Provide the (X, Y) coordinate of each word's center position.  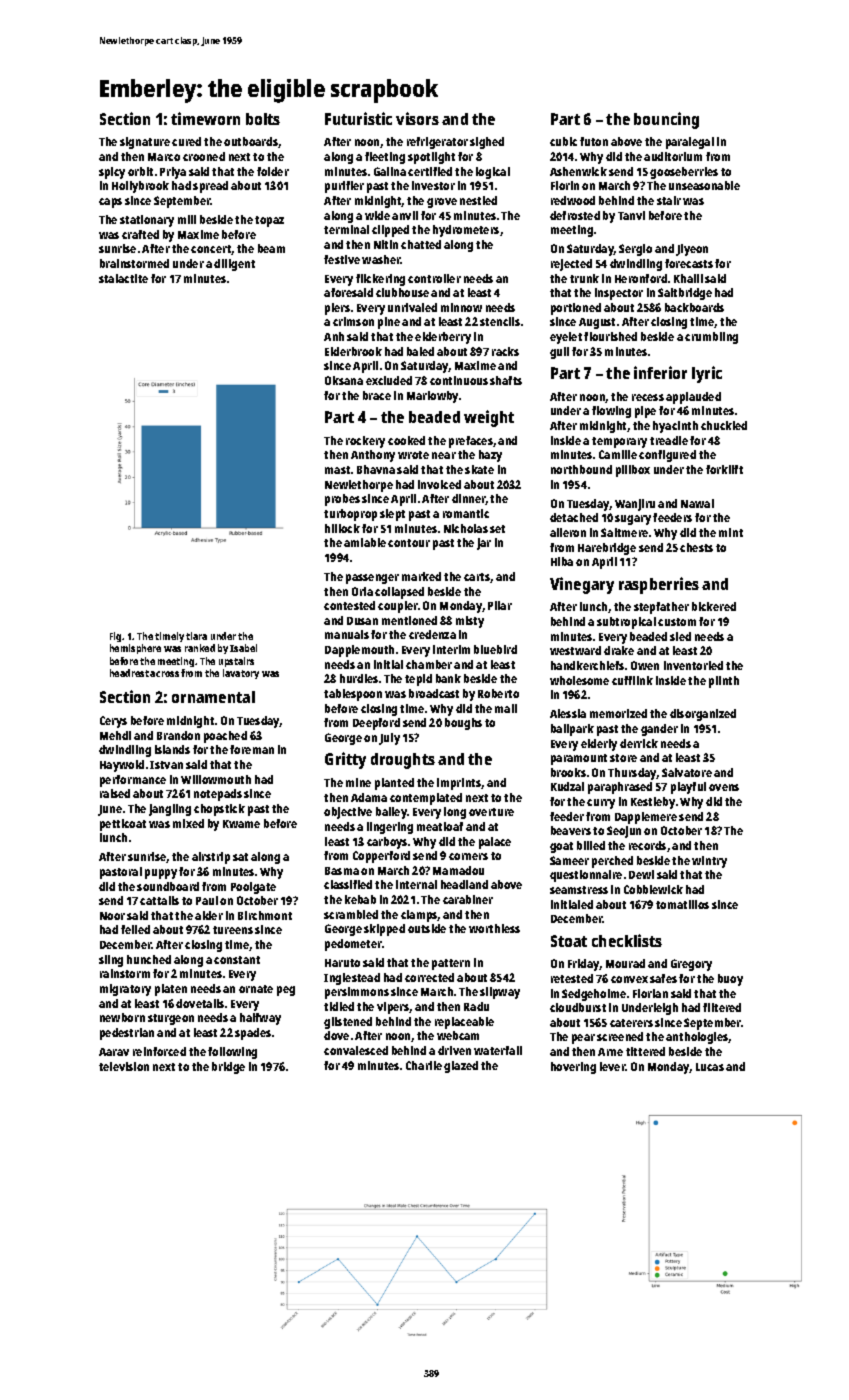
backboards (694, 307)
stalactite (123, 278)
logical (493, 173)
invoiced (439, 484)
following (232, 1053)
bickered (714, 606)
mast (337, 470)
